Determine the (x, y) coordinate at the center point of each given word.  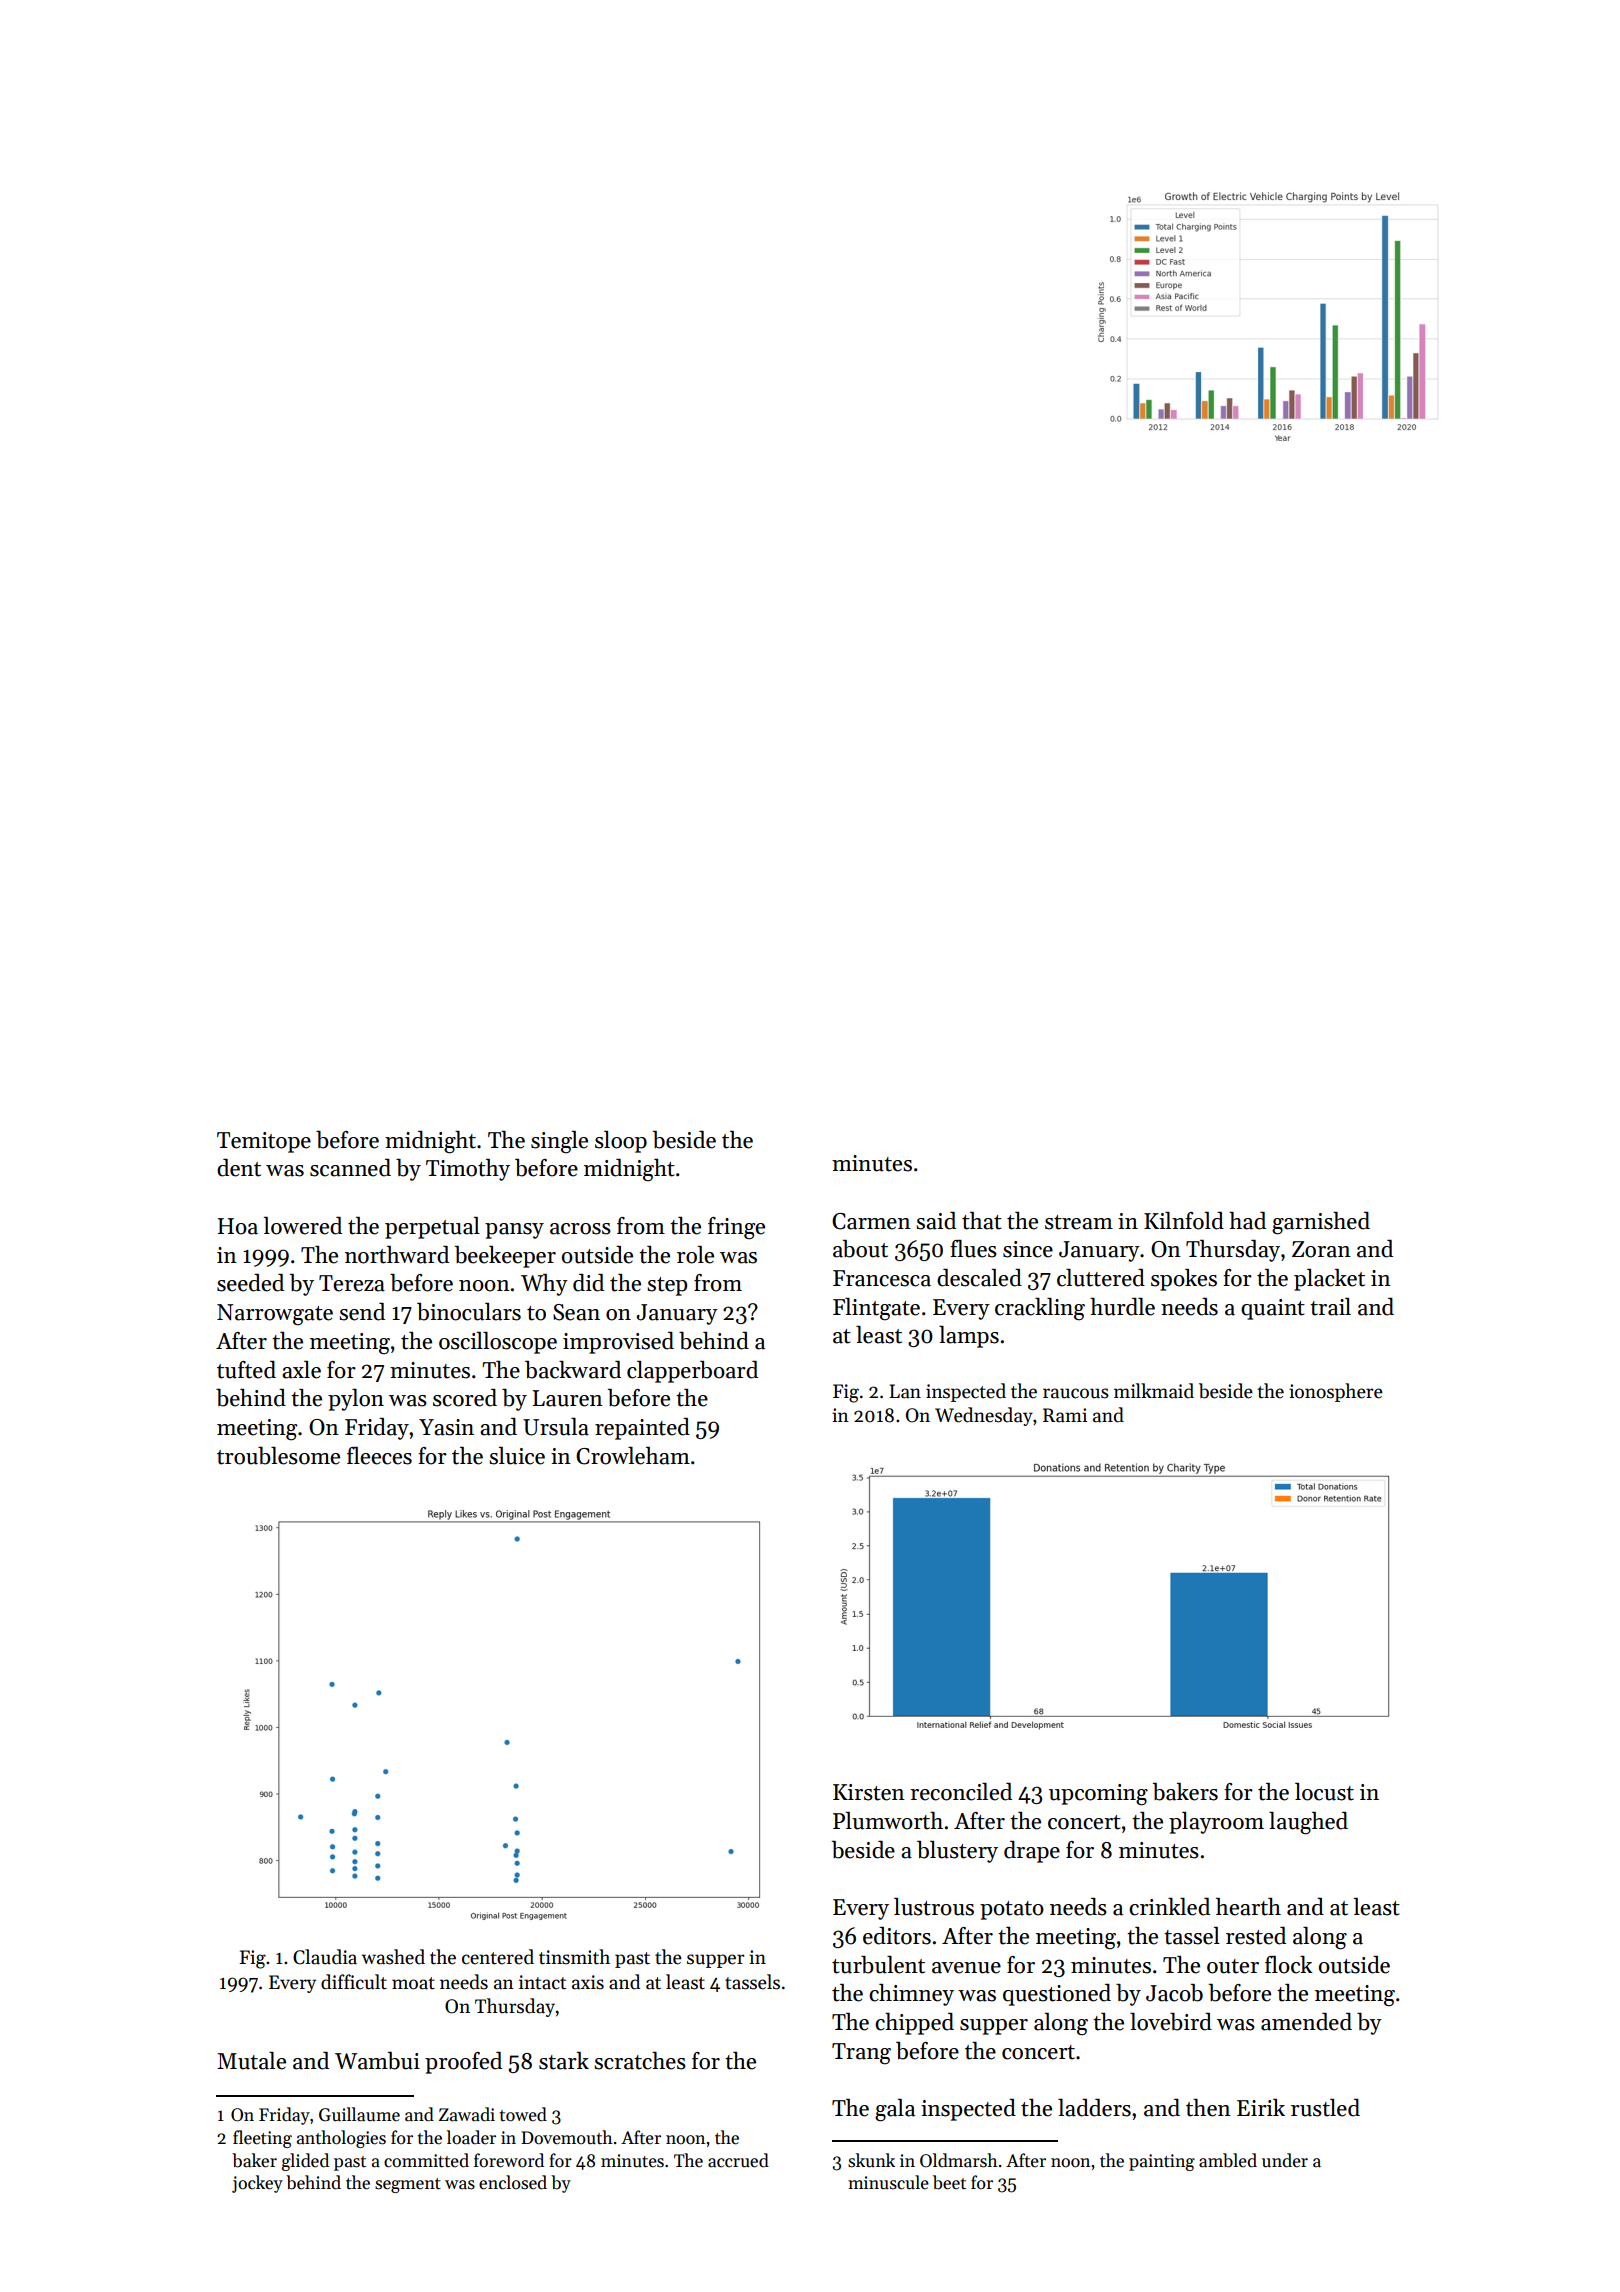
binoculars (469, 1312)
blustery (957, 1852)
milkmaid (1154, 1391)
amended (1306, 2022)
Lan (905, 1391)
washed (393, 1957)
